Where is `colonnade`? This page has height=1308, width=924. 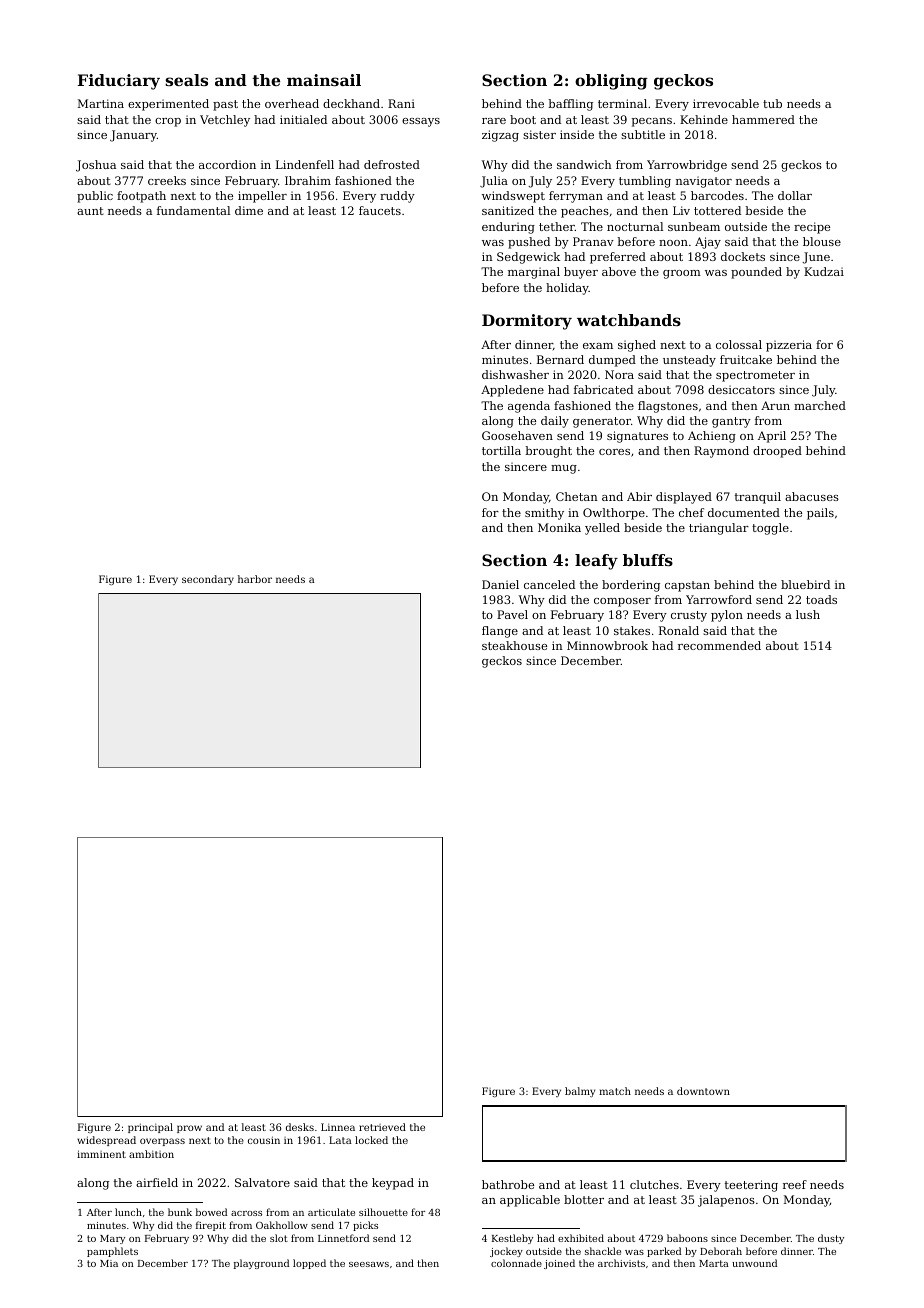 colonnade is located at coordinates (516, 1263).
